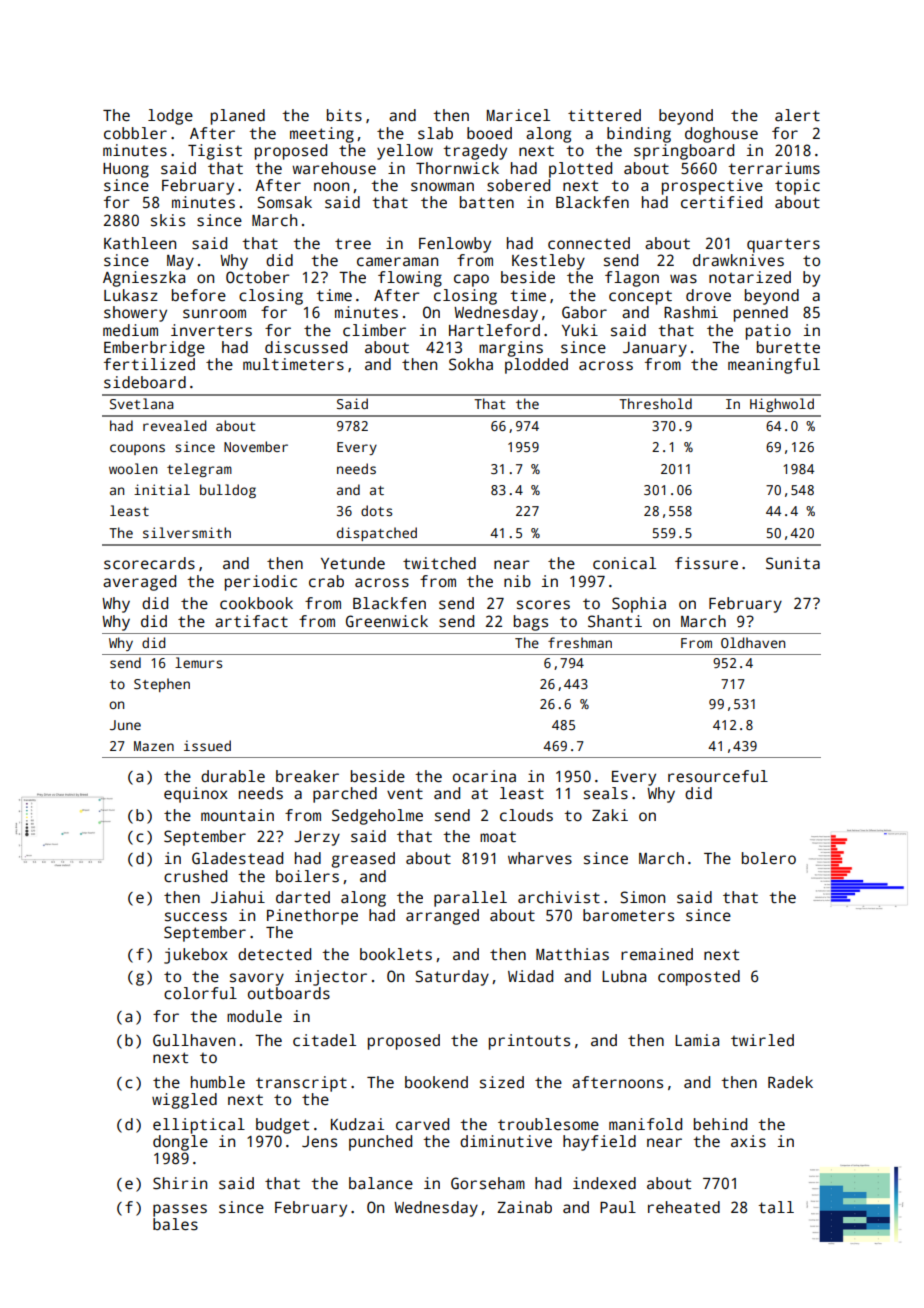 This screenshot has width=924, height=1308. What do you see at coordinates (518, 115) in the screenshot?
I see `Maricel` at bounding box center [518, 115].
